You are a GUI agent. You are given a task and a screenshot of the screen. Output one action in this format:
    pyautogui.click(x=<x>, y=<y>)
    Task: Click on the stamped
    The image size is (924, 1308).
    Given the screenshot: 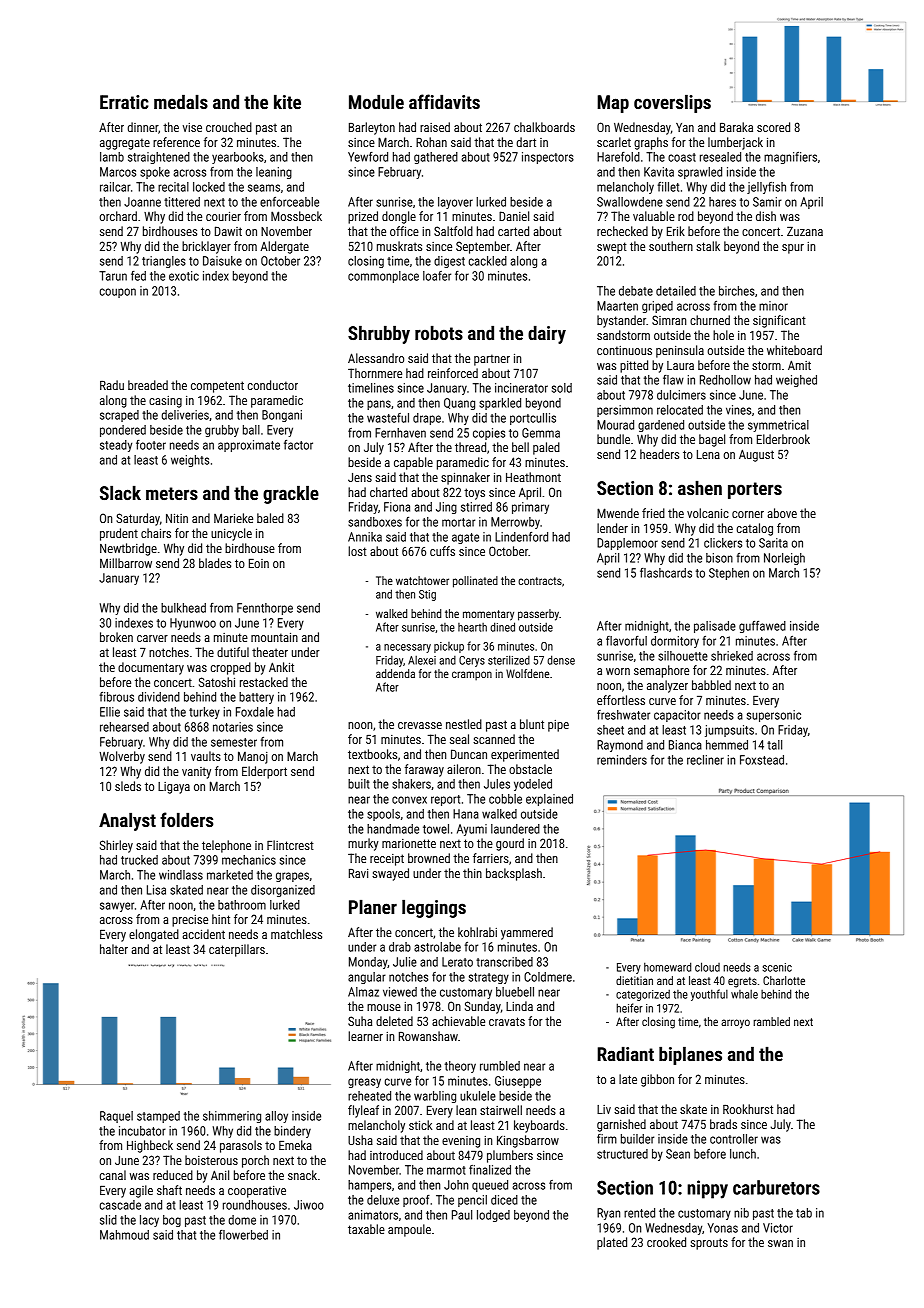 What is the action you would take?
    pyautogui.click(x=158, y=1117)
